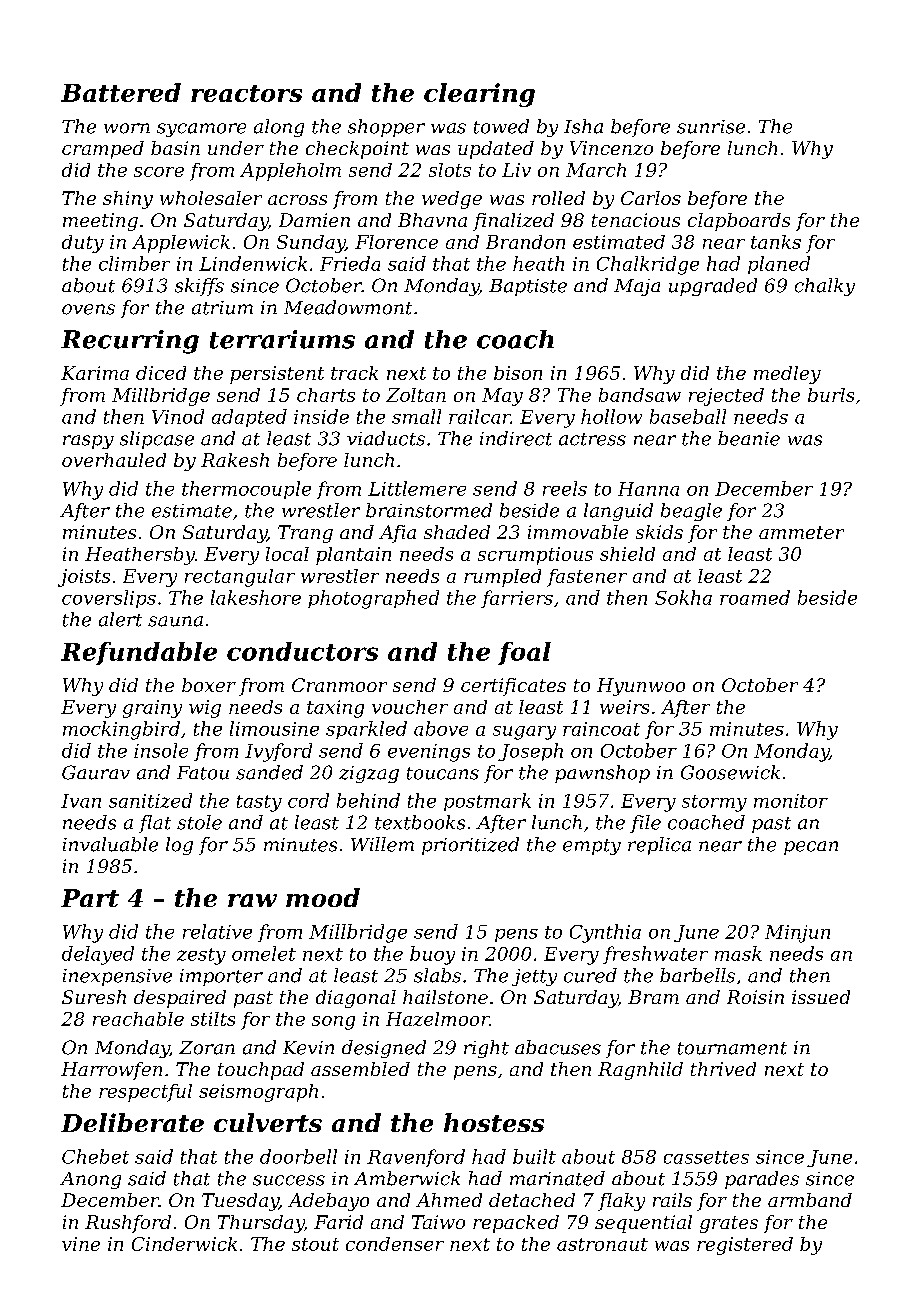  What do you see at coordinates (755, 597) in the page?
I see `roamed` at bounding box center [755, 597].
